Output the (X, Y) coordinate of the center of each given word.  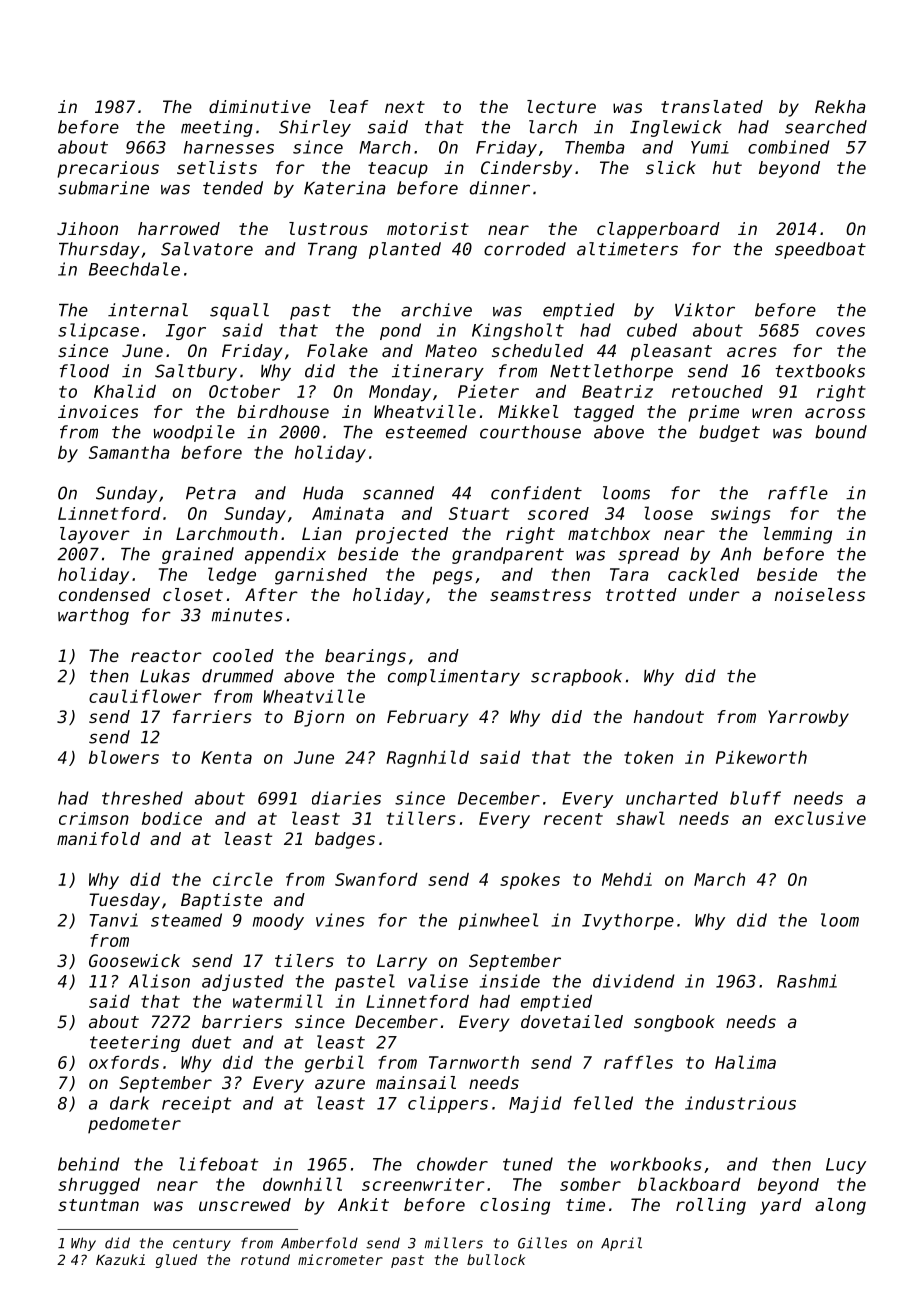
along (840, 1206)
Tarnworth (474, 1062)
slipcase (98, 331)
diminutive (260, 106)
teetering (135, 1043)
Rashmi (807, 981)
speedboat (820, 250)
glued (176, 1261)
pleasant (671, 352)
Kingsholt (518, 331)
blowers (124, 757)
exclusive (820, 818)
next (405, 107)
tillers (421, 818)
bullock (496, 1259)
